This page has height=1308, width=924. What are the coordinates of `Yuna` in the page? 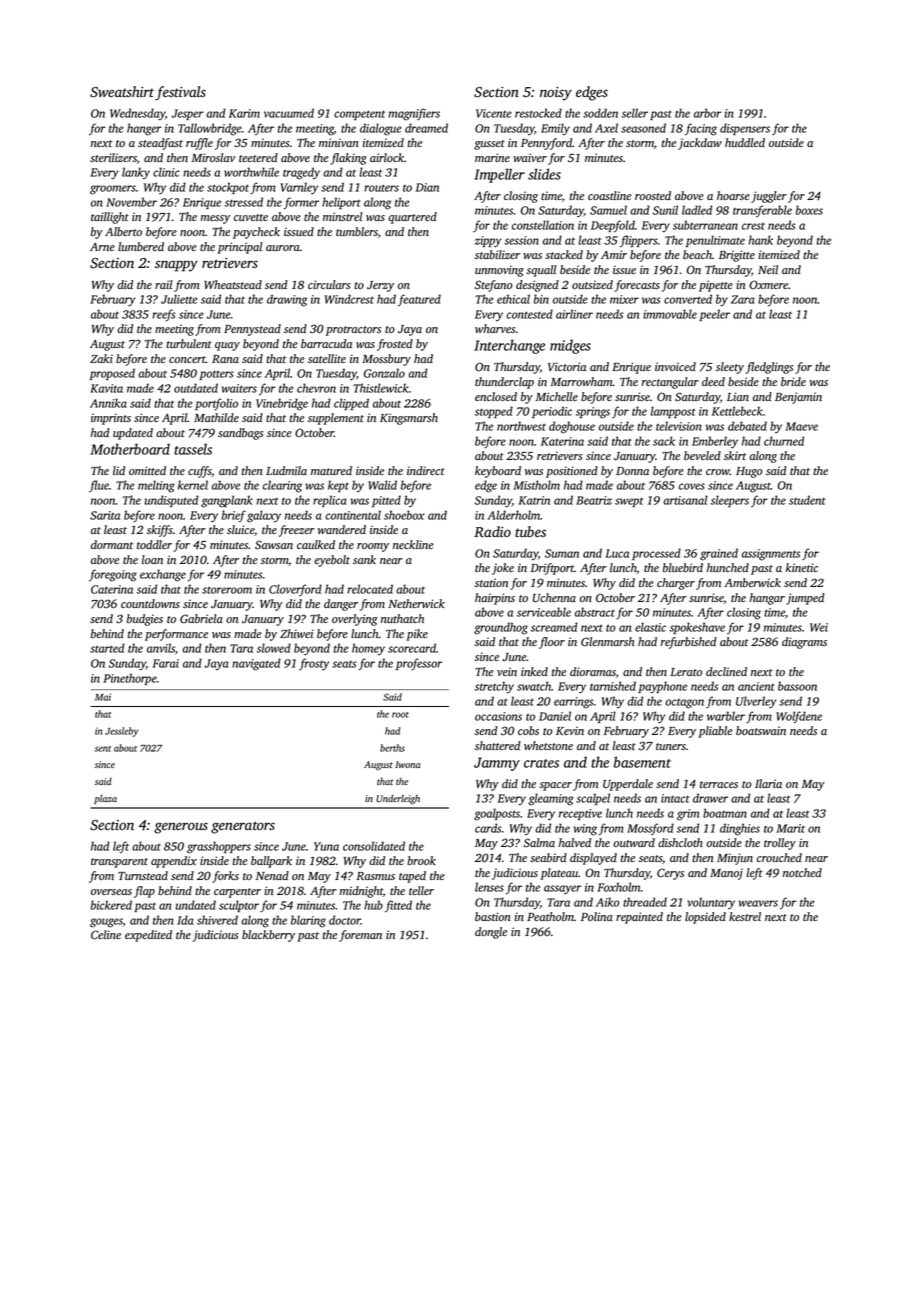 It's located at (326, 846).
